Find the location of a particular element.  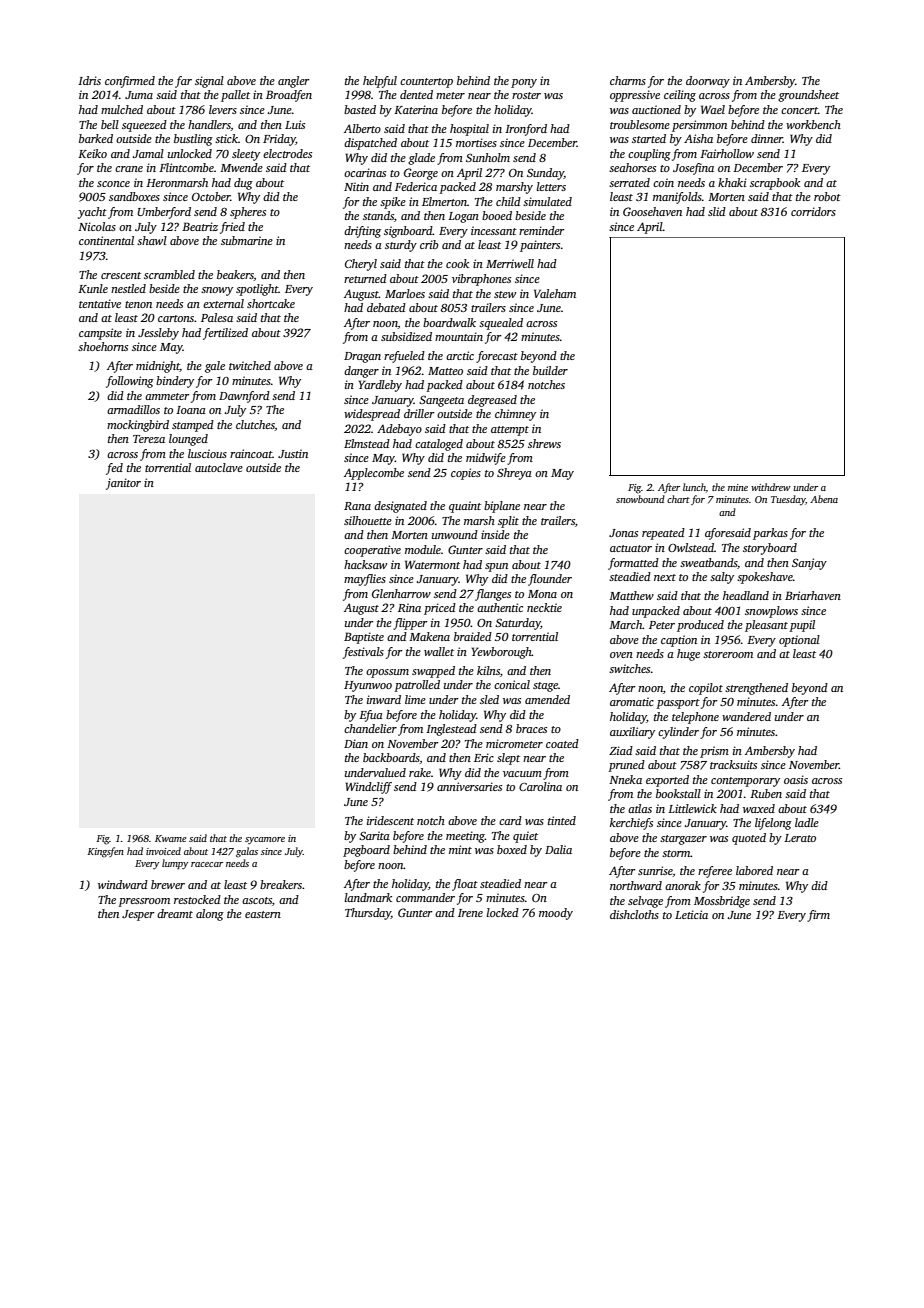

Kunle is located at coordinates (93, 288).
